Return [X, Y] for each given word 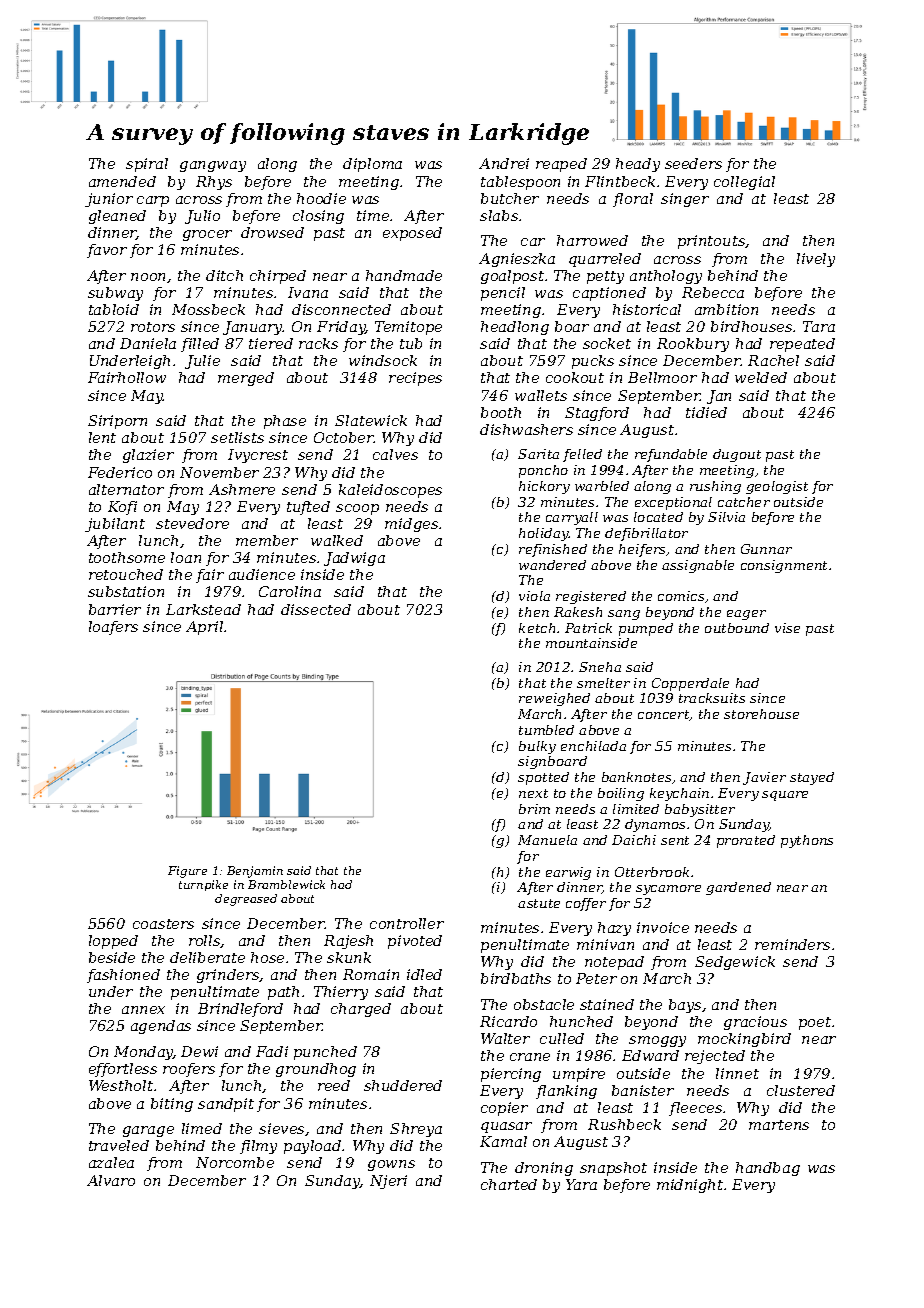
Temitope [408, 328]
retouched [126, 574]
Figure [187, 872]
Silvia [726, 517]
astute [539, 903]
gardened [738, 888]
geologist [777, 487]
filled [200, 345]
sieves [281, 1128]
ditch [224, 275]
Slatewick [371, 420]
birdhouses [751, 326]
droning [544, 1169]
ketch [537, 628]
